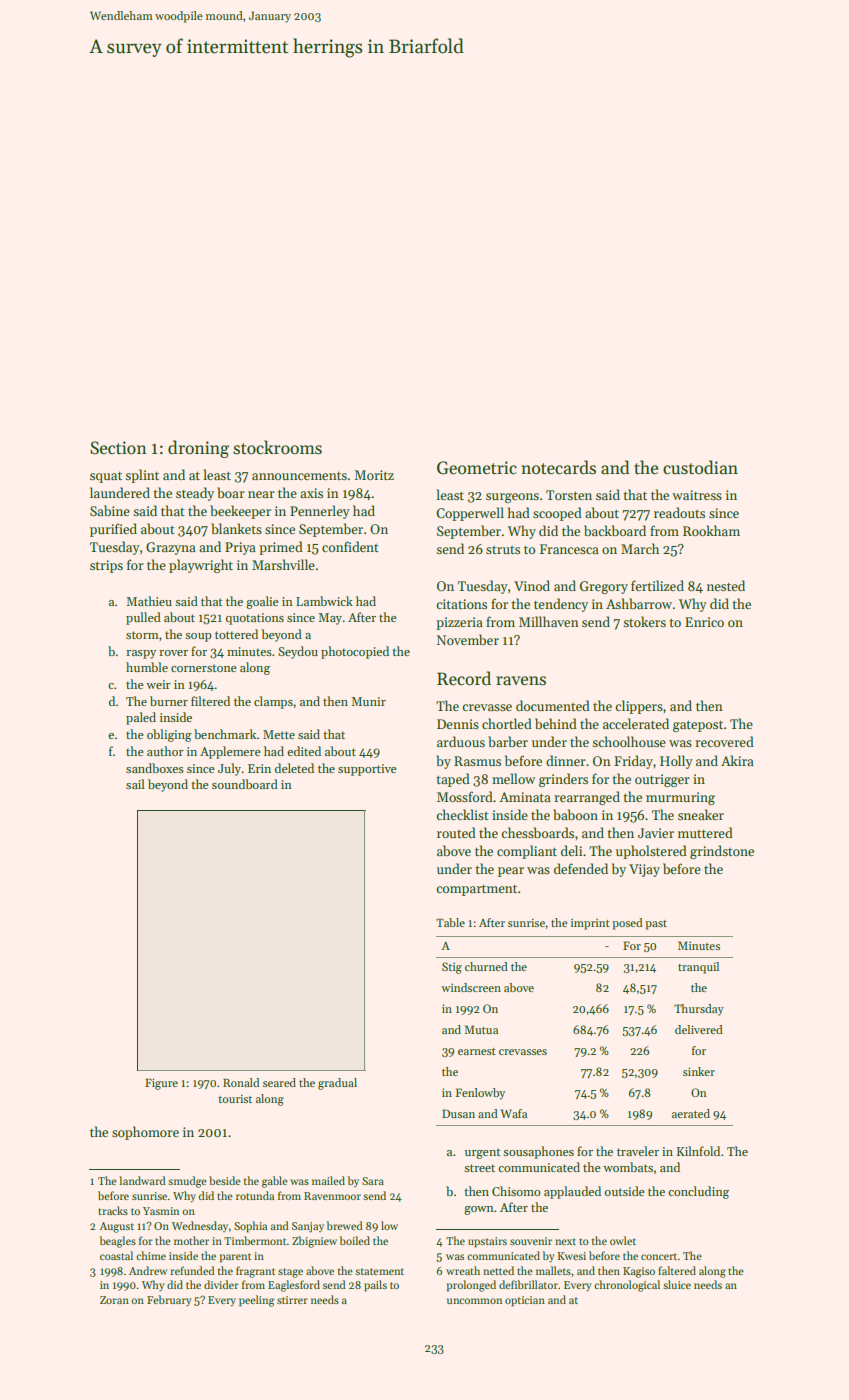 The width and height of the screenshot is (849, 1400). Describe the element at coordinates (257, 1301) in the screenshot. I see `peeling` at that location.
